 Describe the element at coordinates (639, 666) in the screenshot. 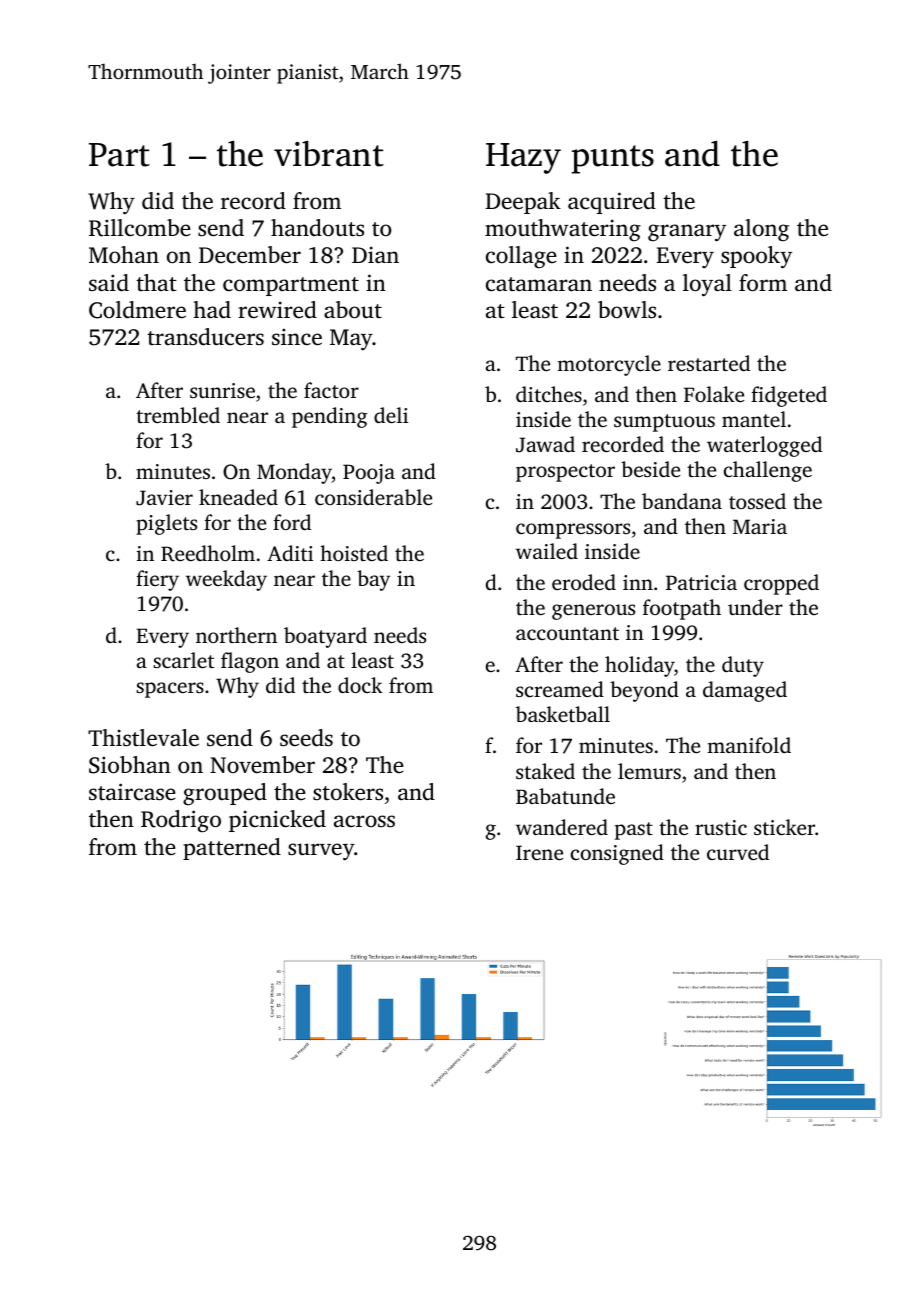

I see `holiday` at that location.
